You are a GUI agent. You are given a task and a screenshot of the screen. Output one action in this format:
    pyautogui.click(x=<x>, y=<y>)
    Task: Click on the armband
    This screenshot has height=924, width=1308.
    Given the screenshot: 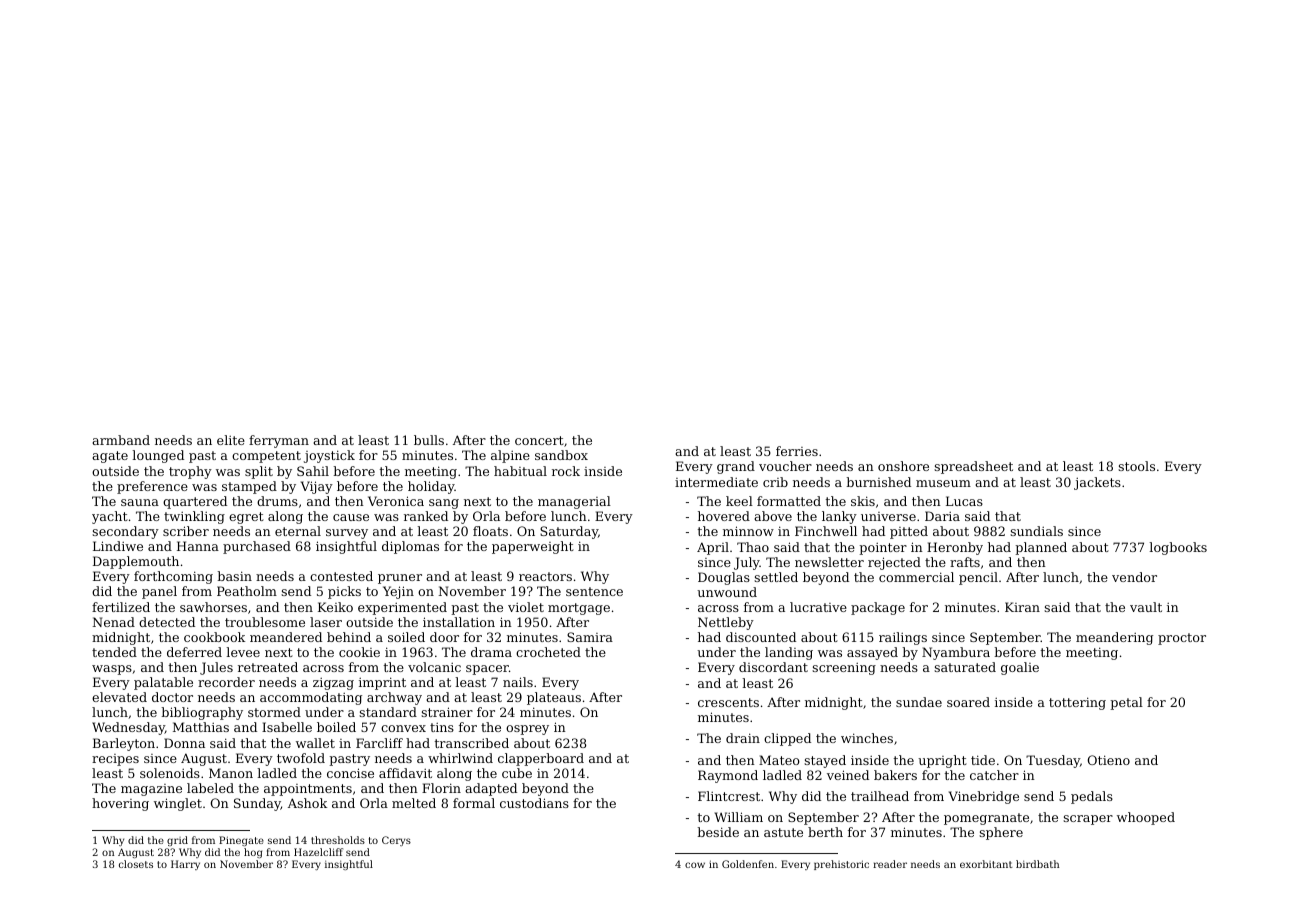 What is the action you would take?
    pyautogui.click(x=121, y=440)
